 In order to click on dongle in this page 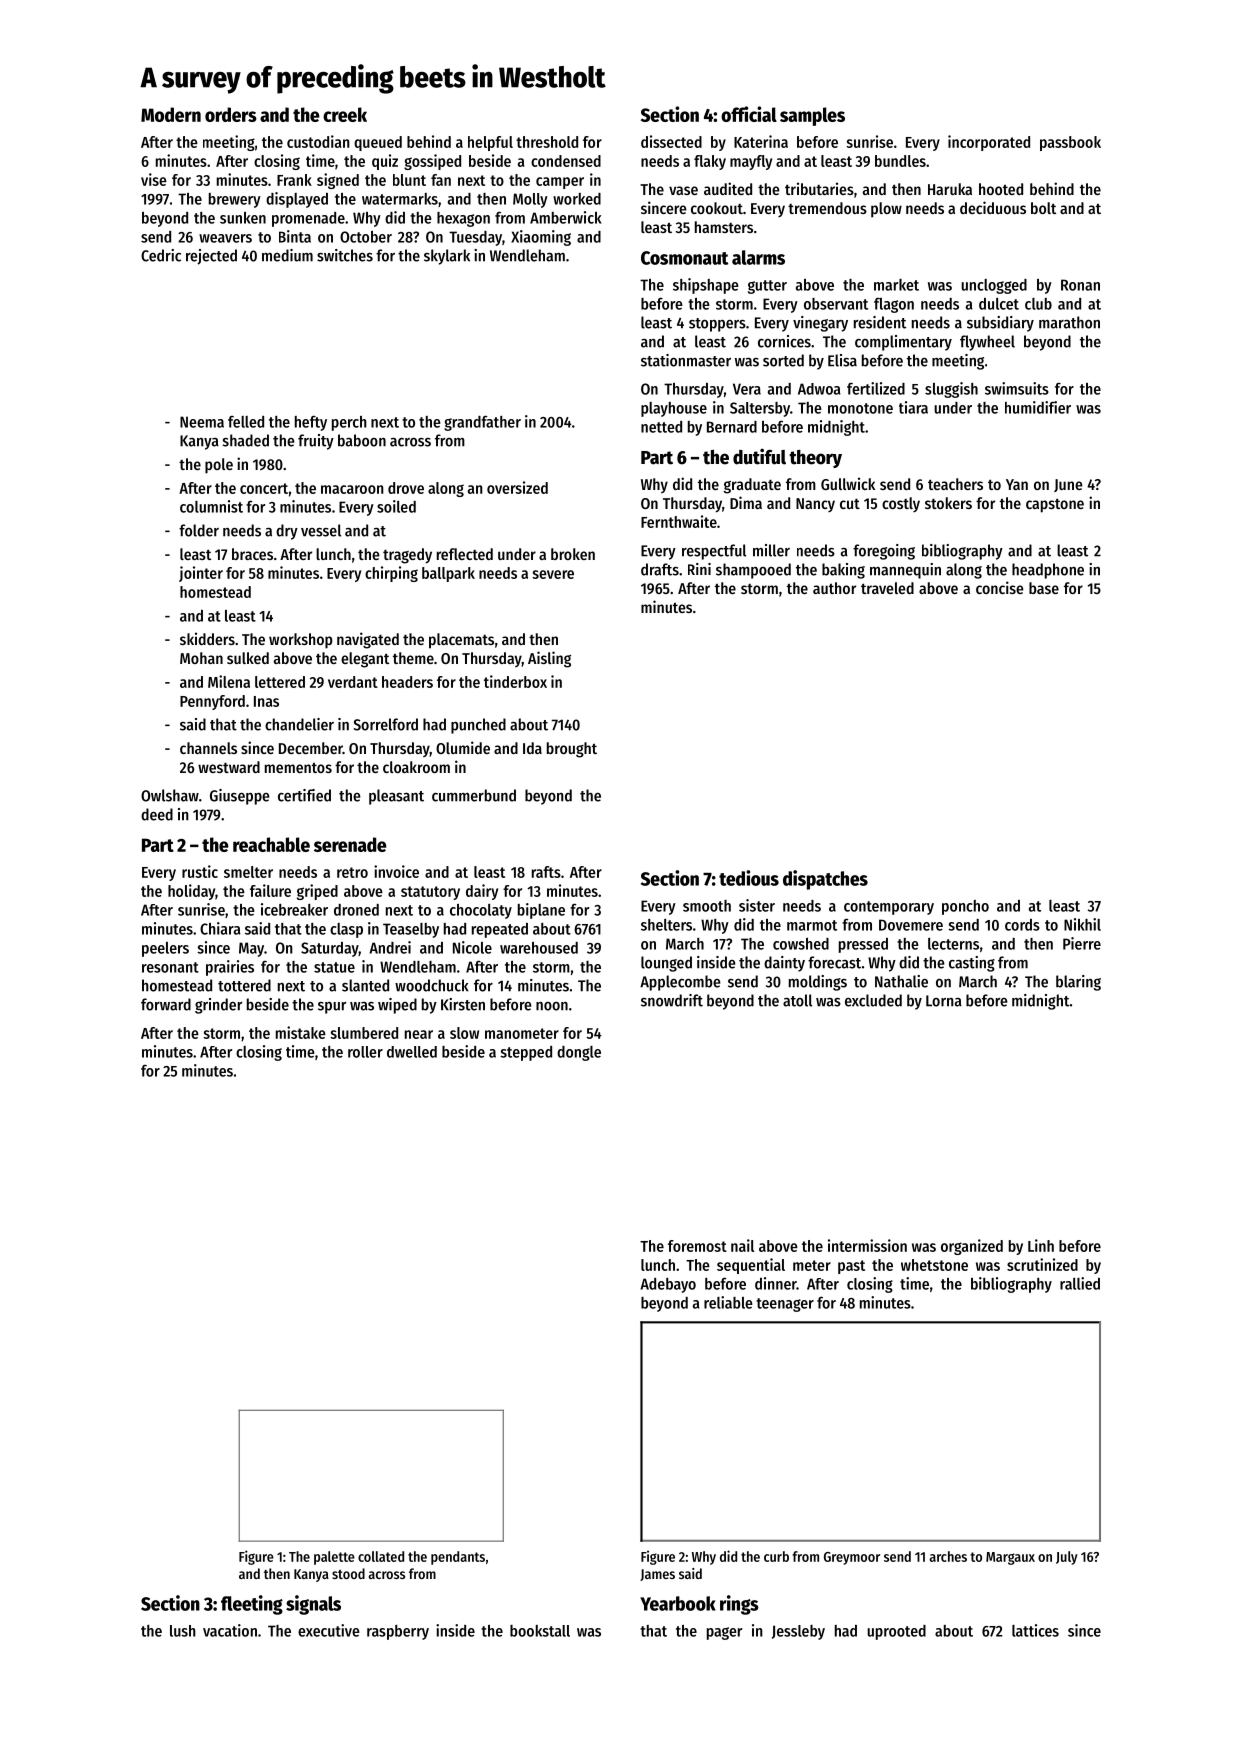, I will do `click(579, 1053)`.
